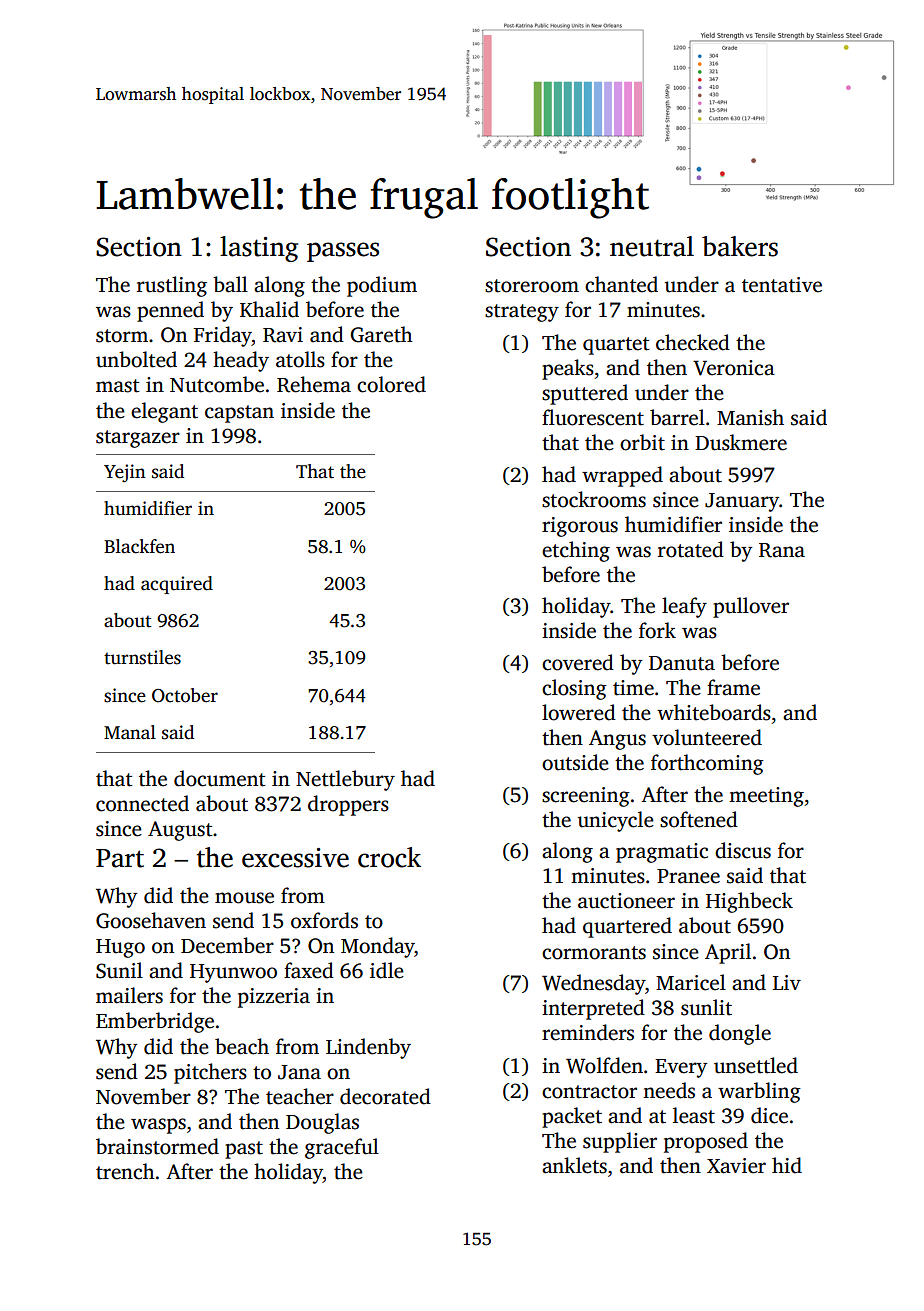 The width and height of the image is (924, 1311). What do you see at coordinates (756, 1065) in the image?
I see `unsettled` at bounding box center [756, 1065].
